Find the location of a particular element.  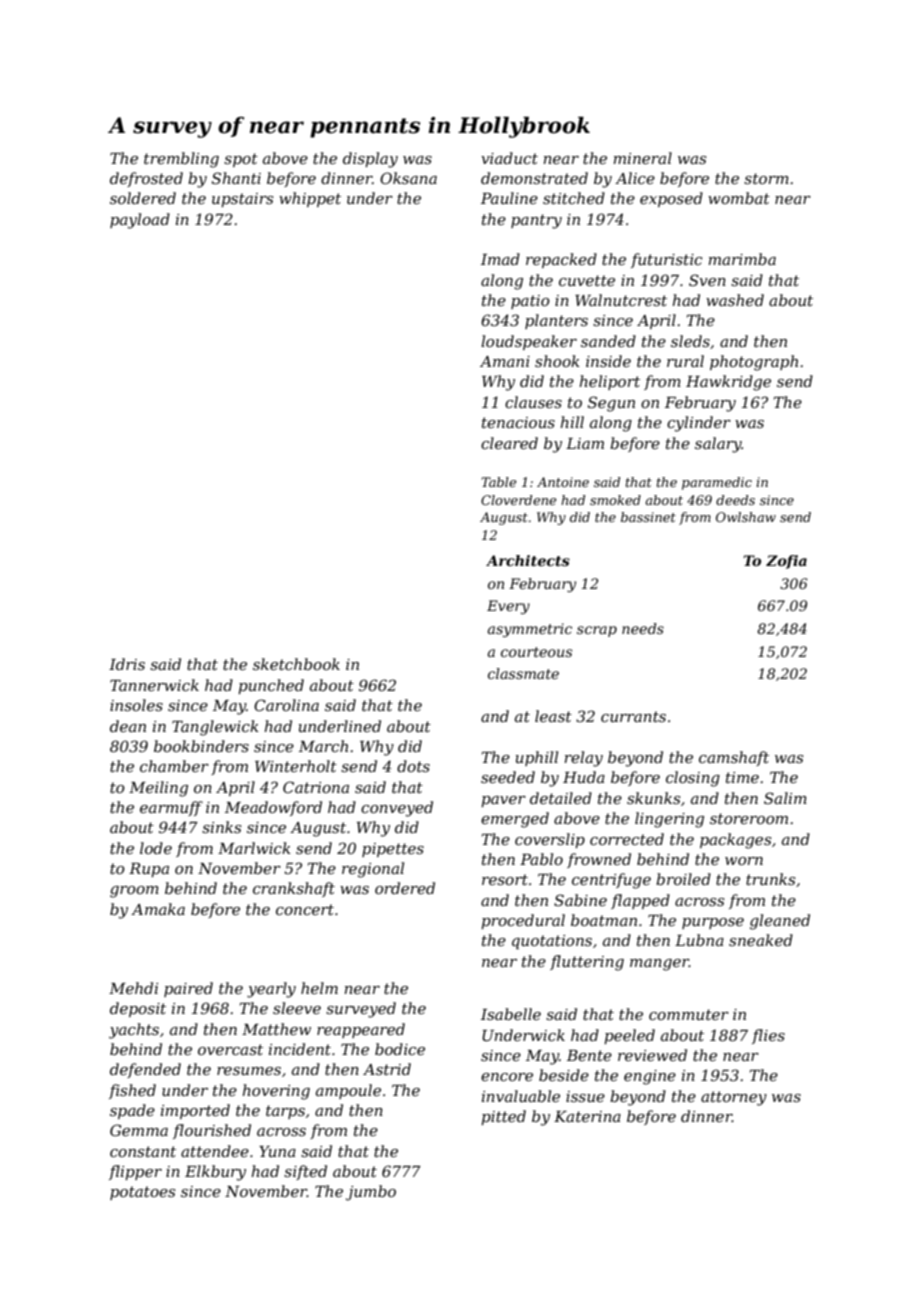

upstairs is located at coordinates (242, 200).
